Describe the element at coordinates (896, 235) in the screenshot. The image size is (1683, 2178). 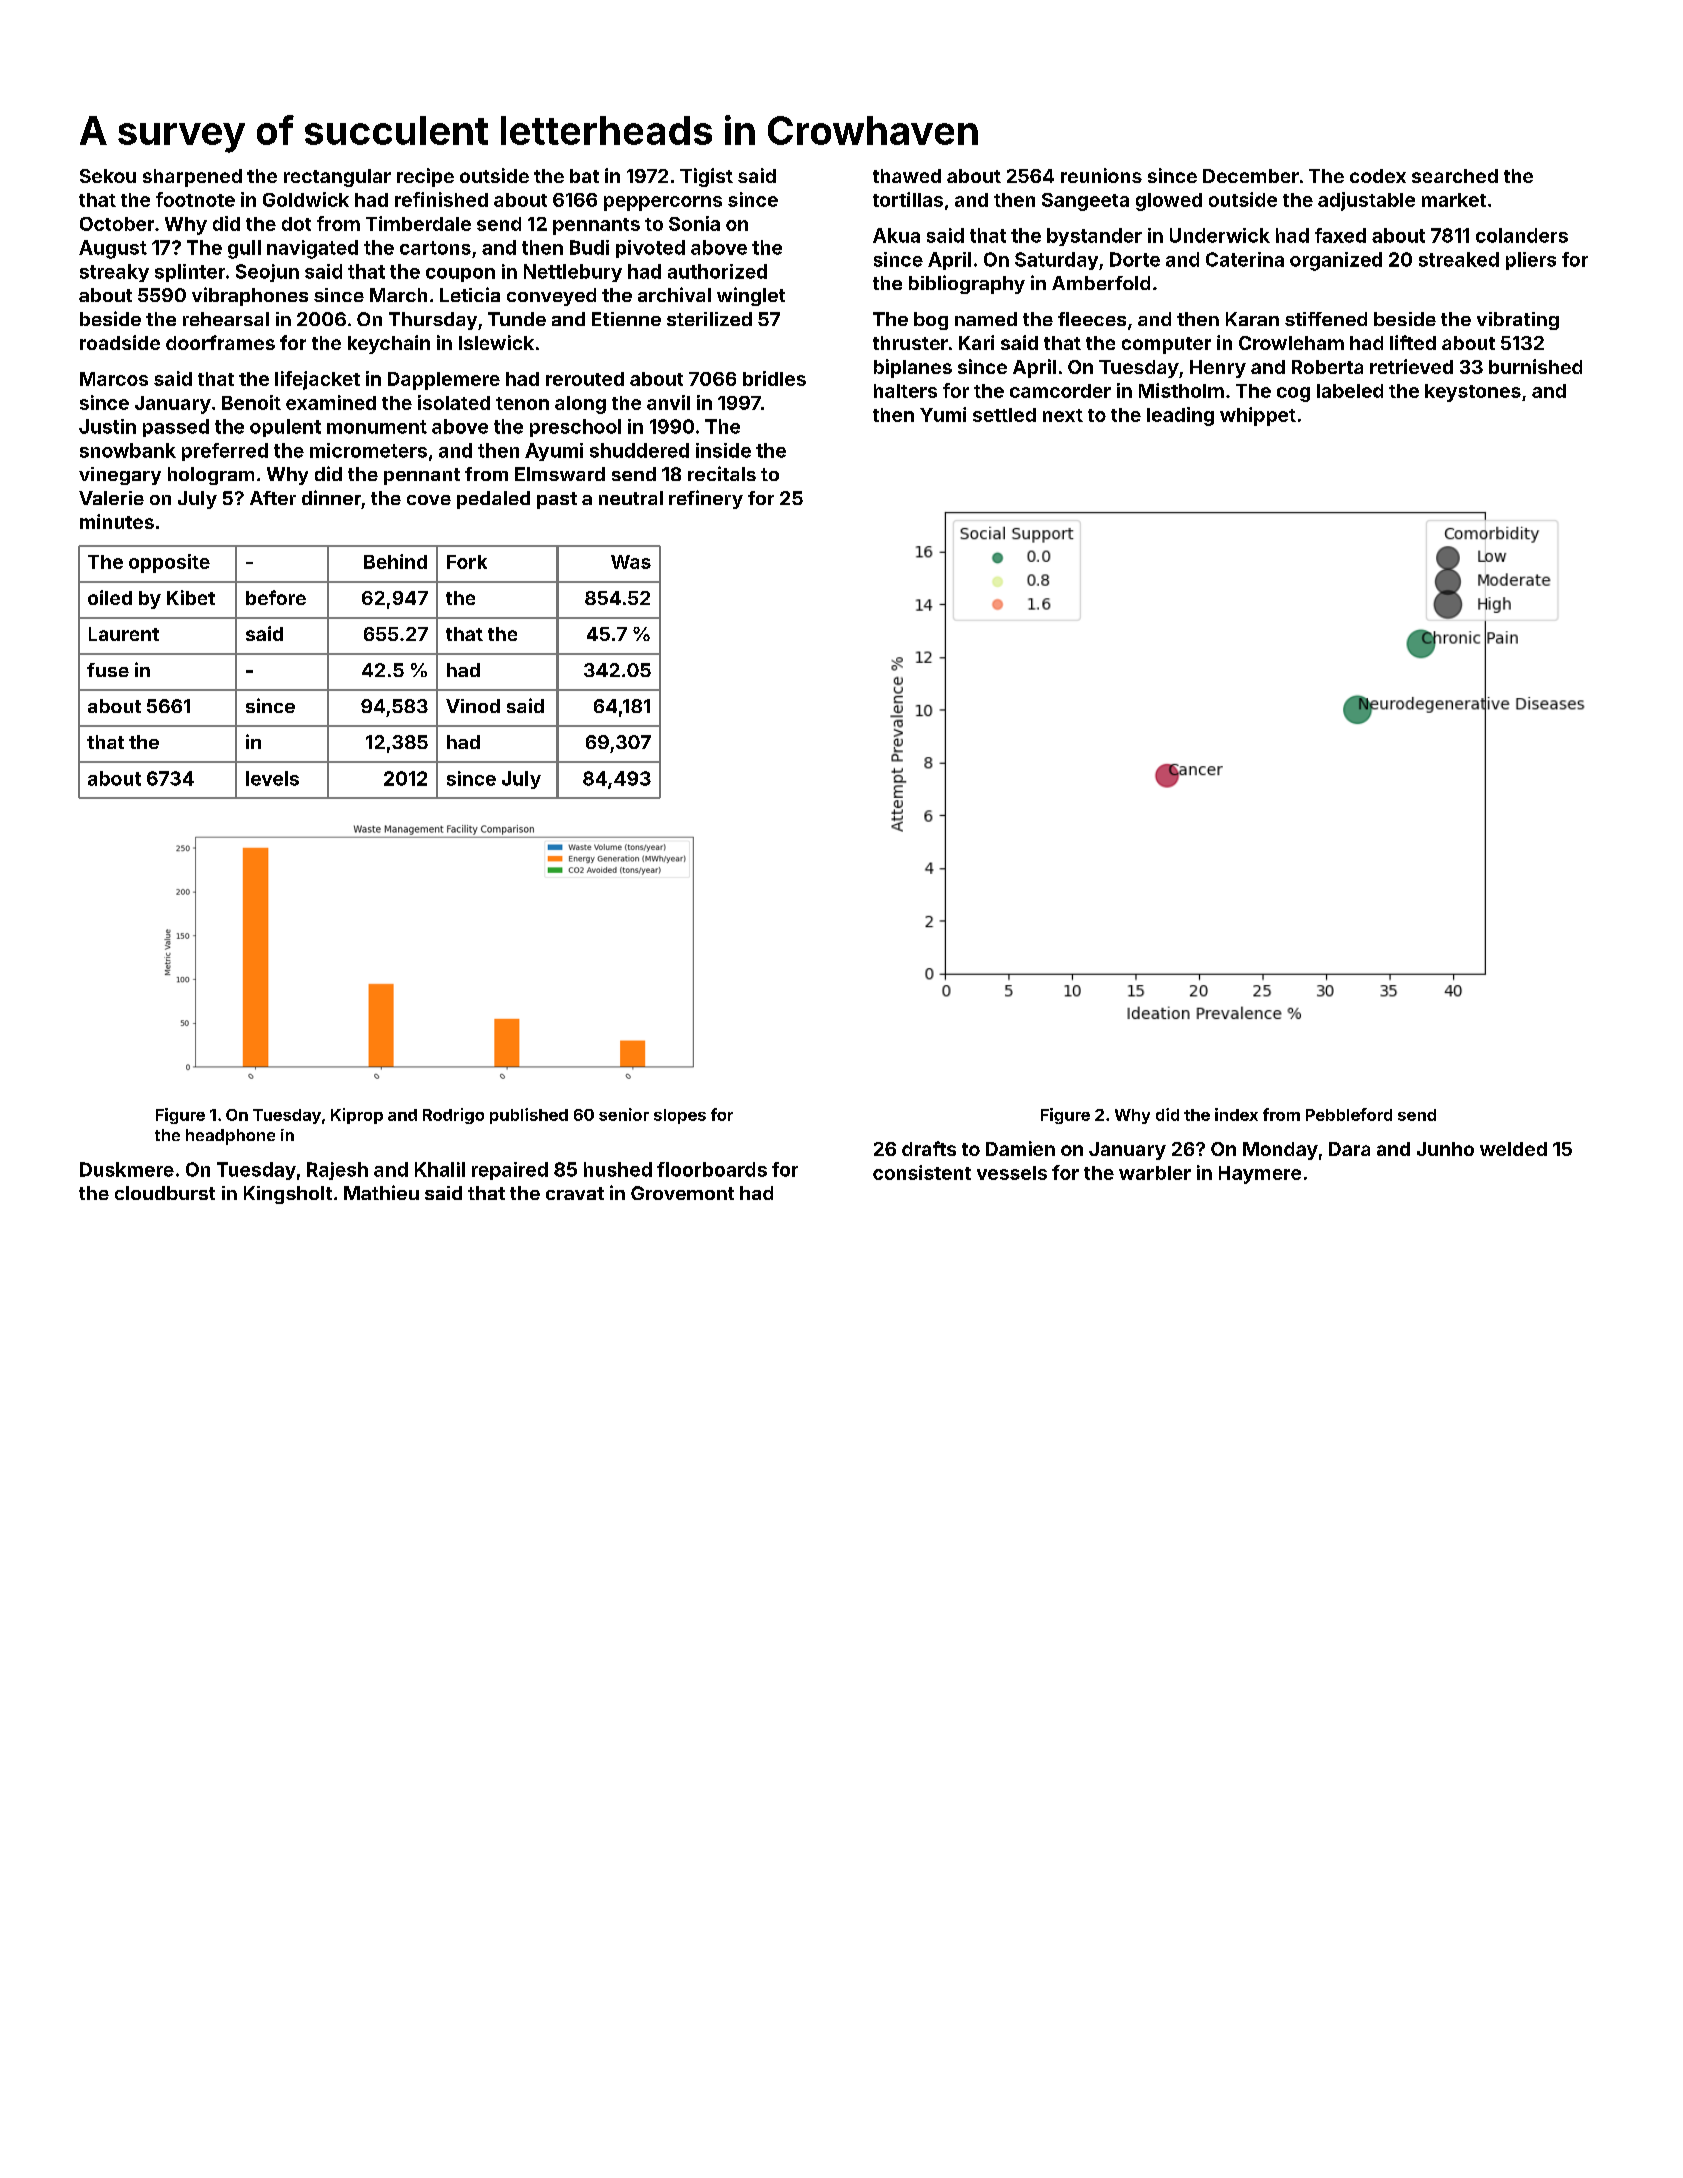
I see `Akua` at that location.
